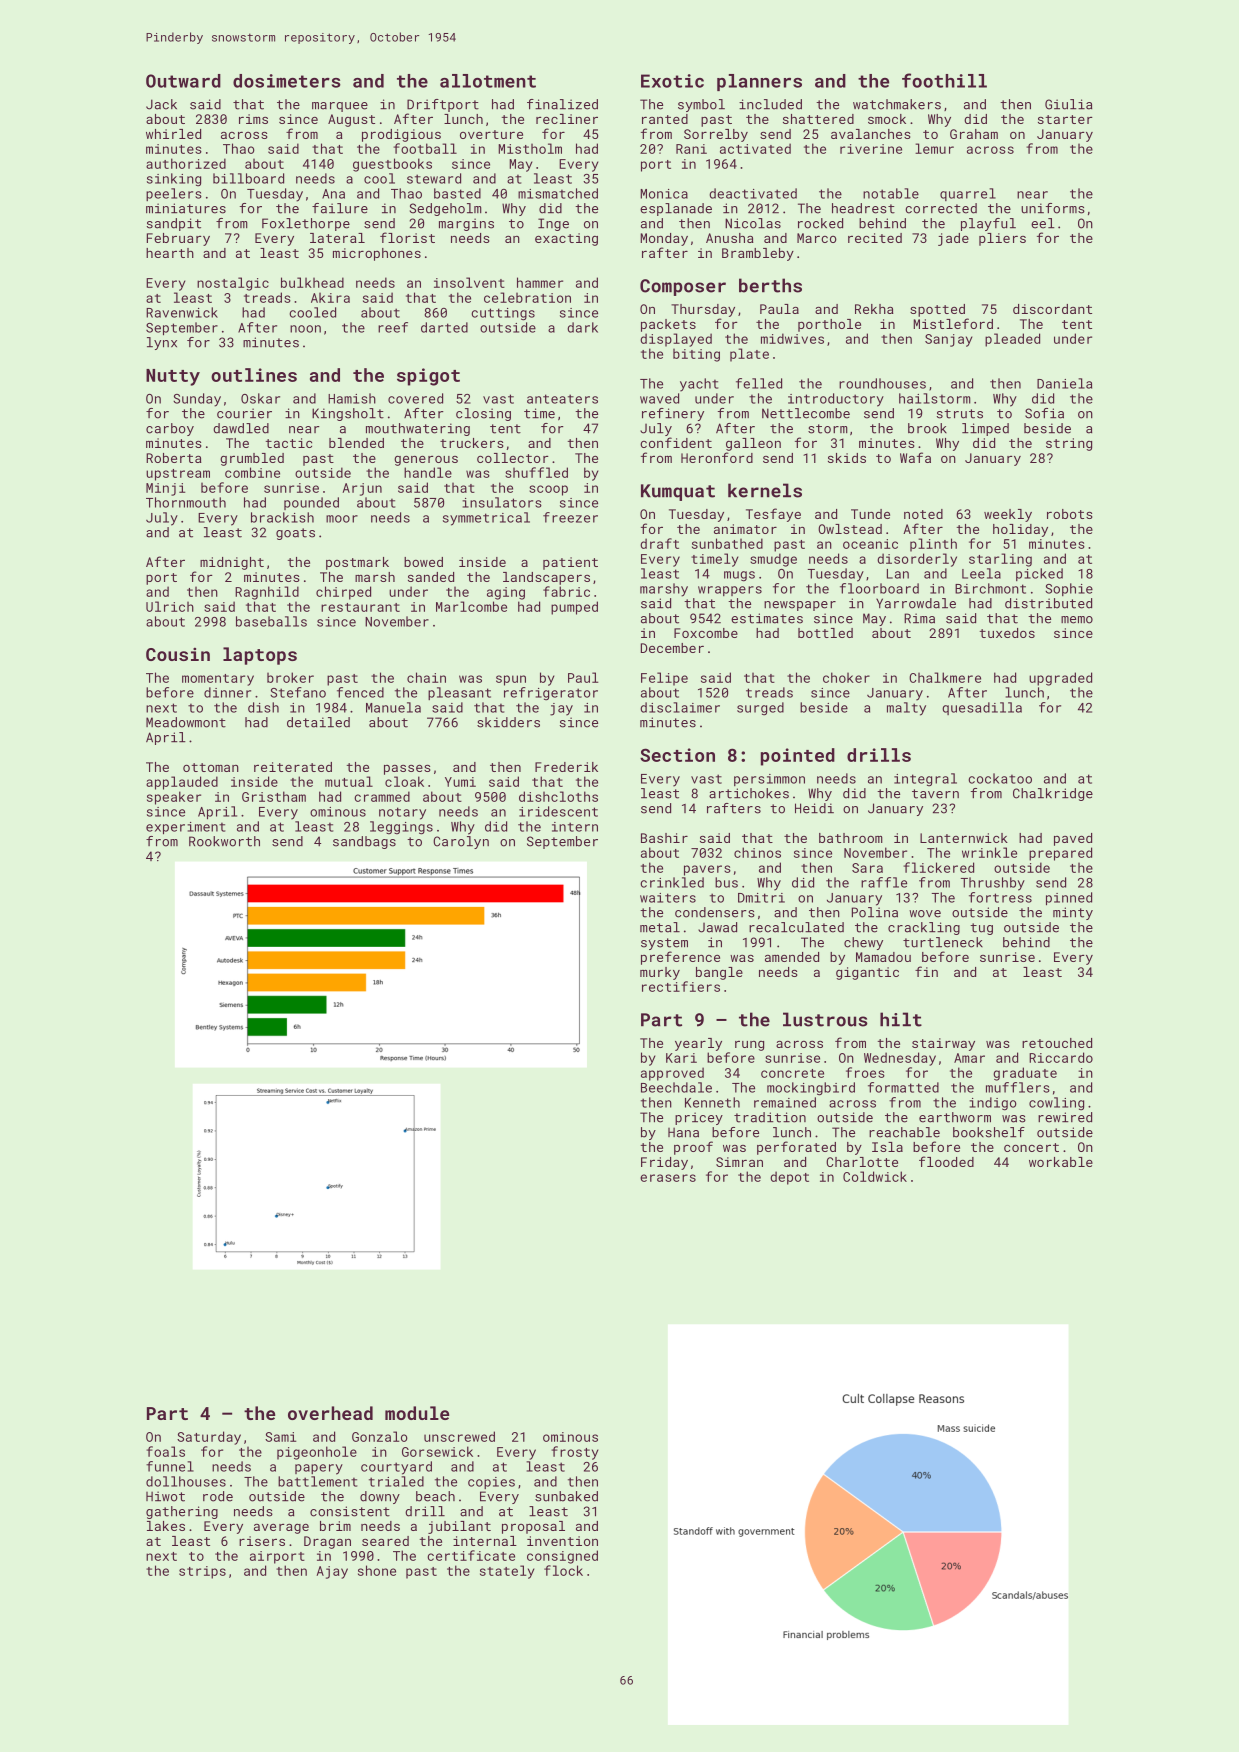 The height and width of the page is (1752, 1239). What do you see at coordinates (262, 1541) in the page?
I see `risers` at bounding box center [262, 1541].
